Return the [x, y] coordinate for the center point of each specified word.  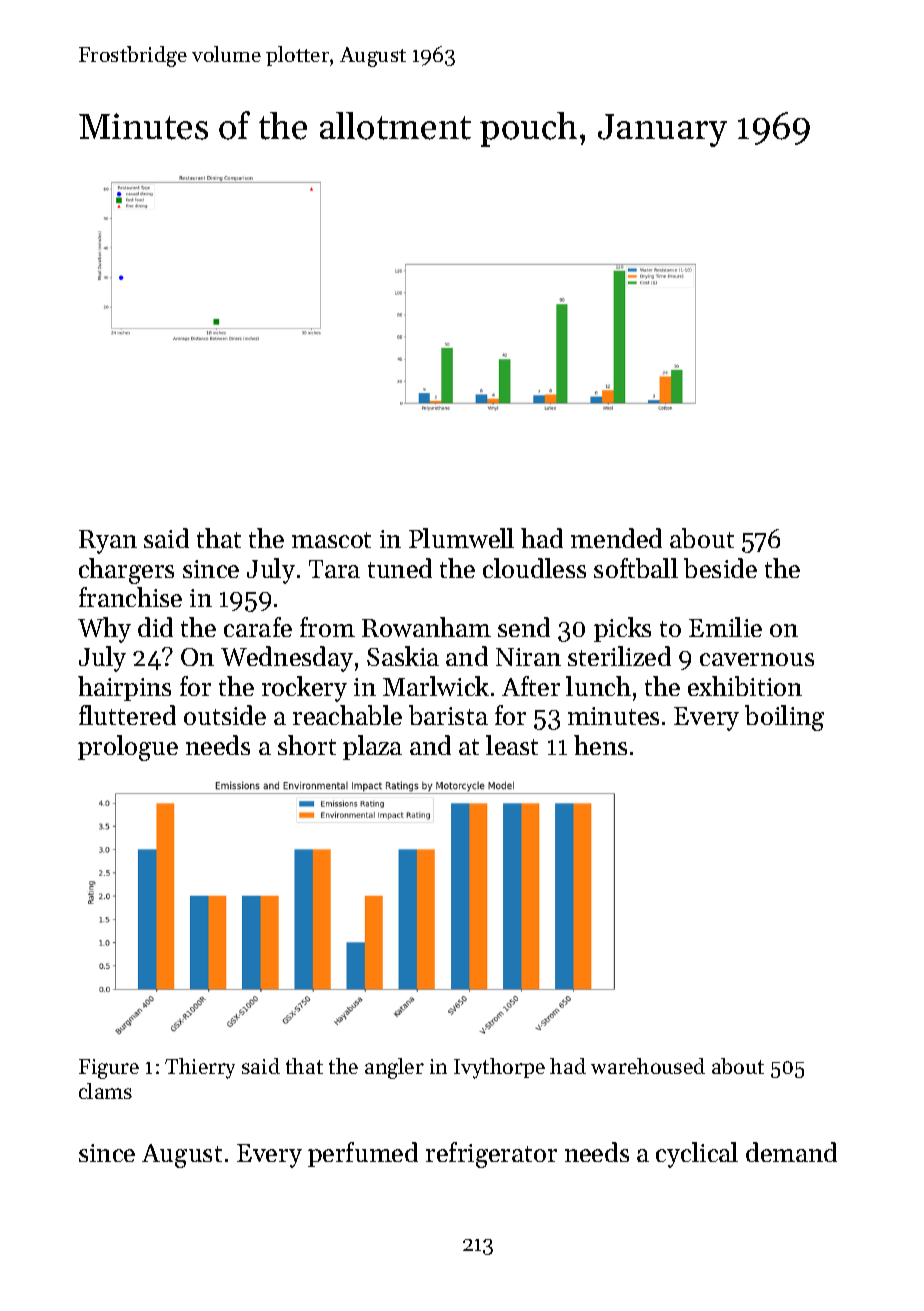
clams [105, 1091]
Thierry [200, 1068]
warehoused [648, 1066]
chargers [126, 571]
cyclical [697, 1155]
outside [225, 715]
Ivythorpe [499, 1068]
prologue [128, 748]
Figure [109, 1069]
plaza [372, 747]
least [512, 745]
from [327, 627]
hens [600, 745]
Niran [528, 657]
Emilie [725, 627]
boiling [784, 718]
